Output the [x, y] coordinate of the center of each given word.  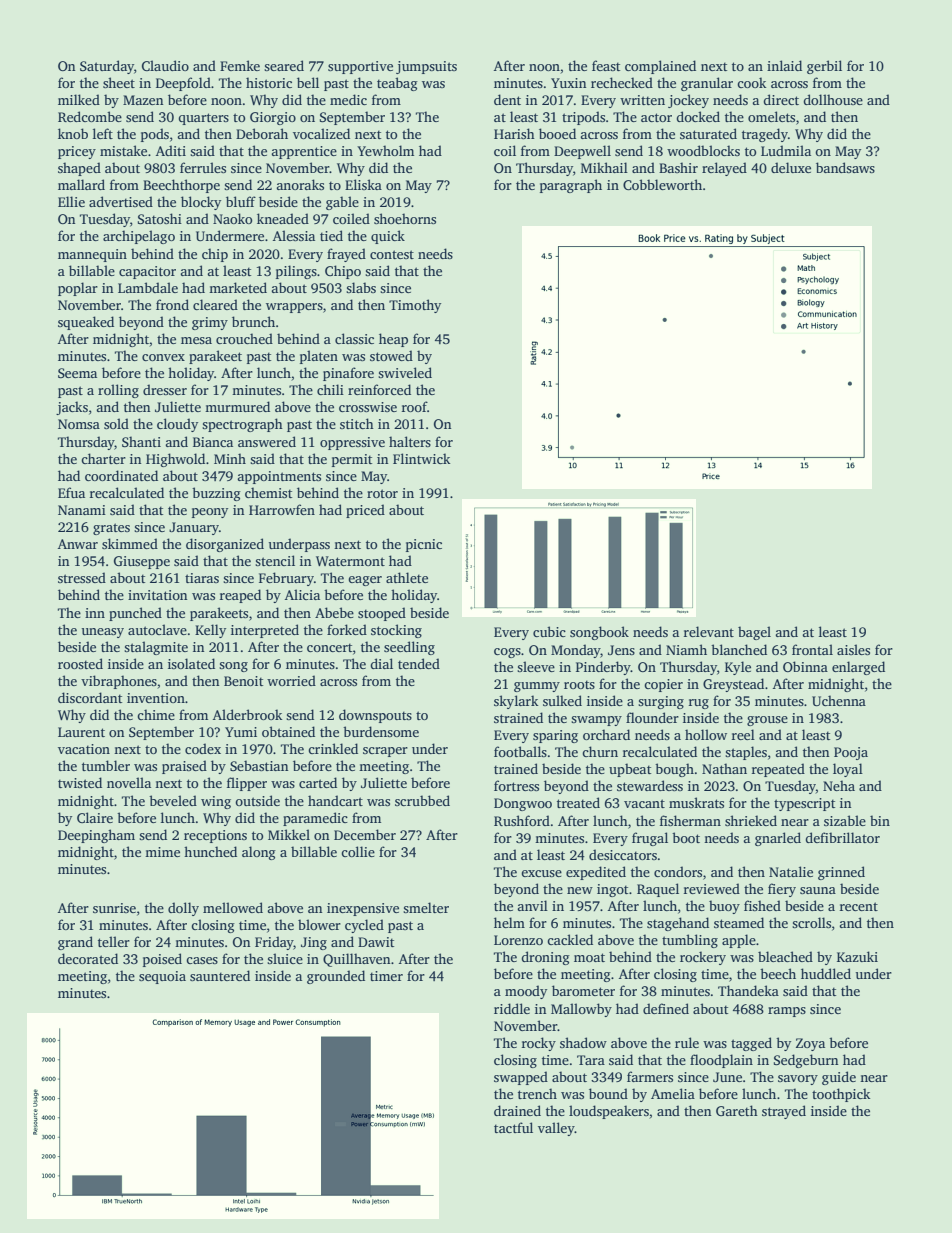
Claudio [165, 65]
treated [578, 802]
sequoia [162, 977]
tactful [513, 1127]
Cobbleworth [662, 184]
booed [557, 133]
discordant [90, 697]
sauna [818, 890]
